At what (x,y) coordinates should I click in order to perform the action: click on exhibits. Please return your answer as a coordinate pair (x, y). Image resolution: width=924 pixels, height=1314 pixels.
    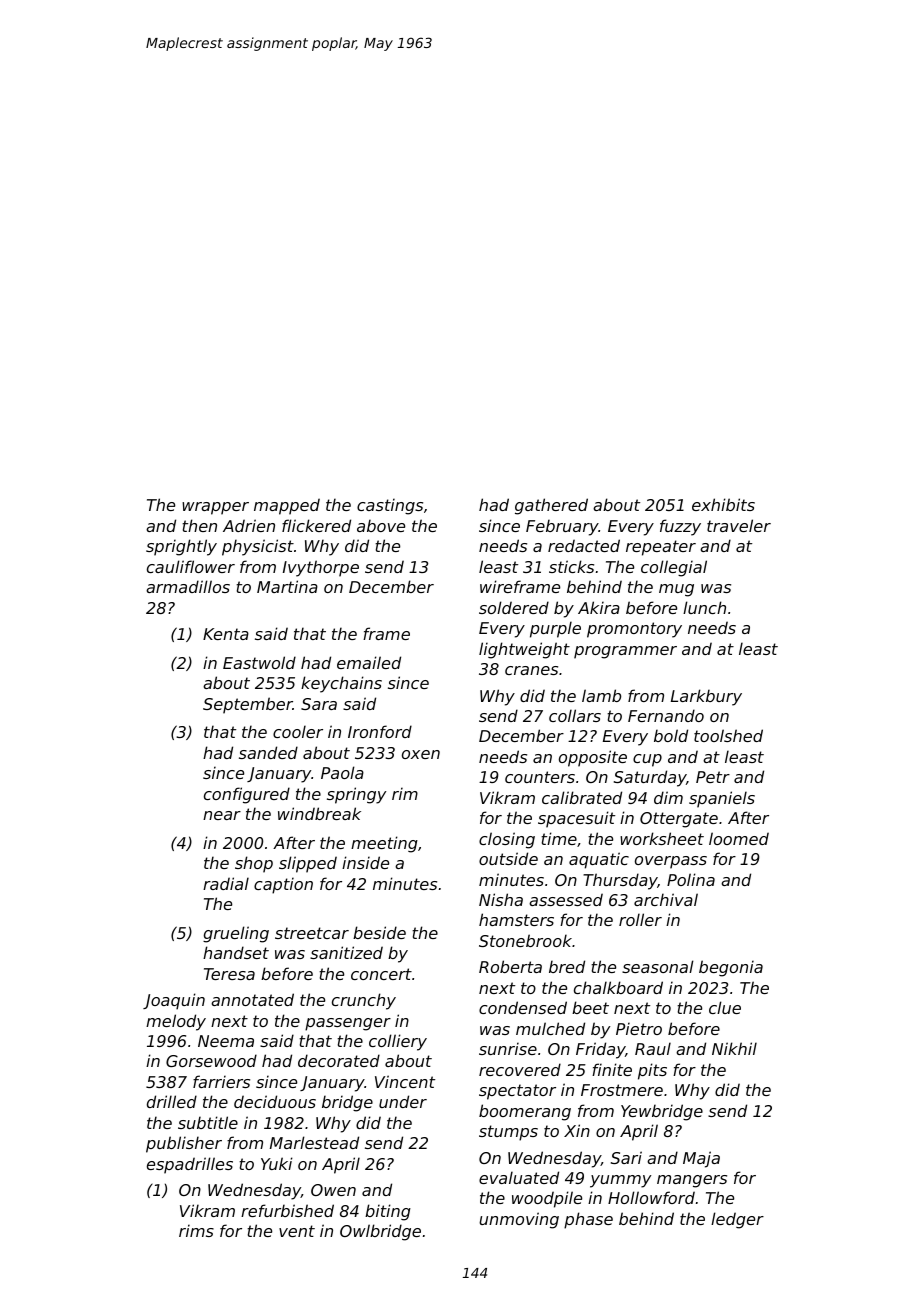
    Looking at the image, I should click on (723, 504).
